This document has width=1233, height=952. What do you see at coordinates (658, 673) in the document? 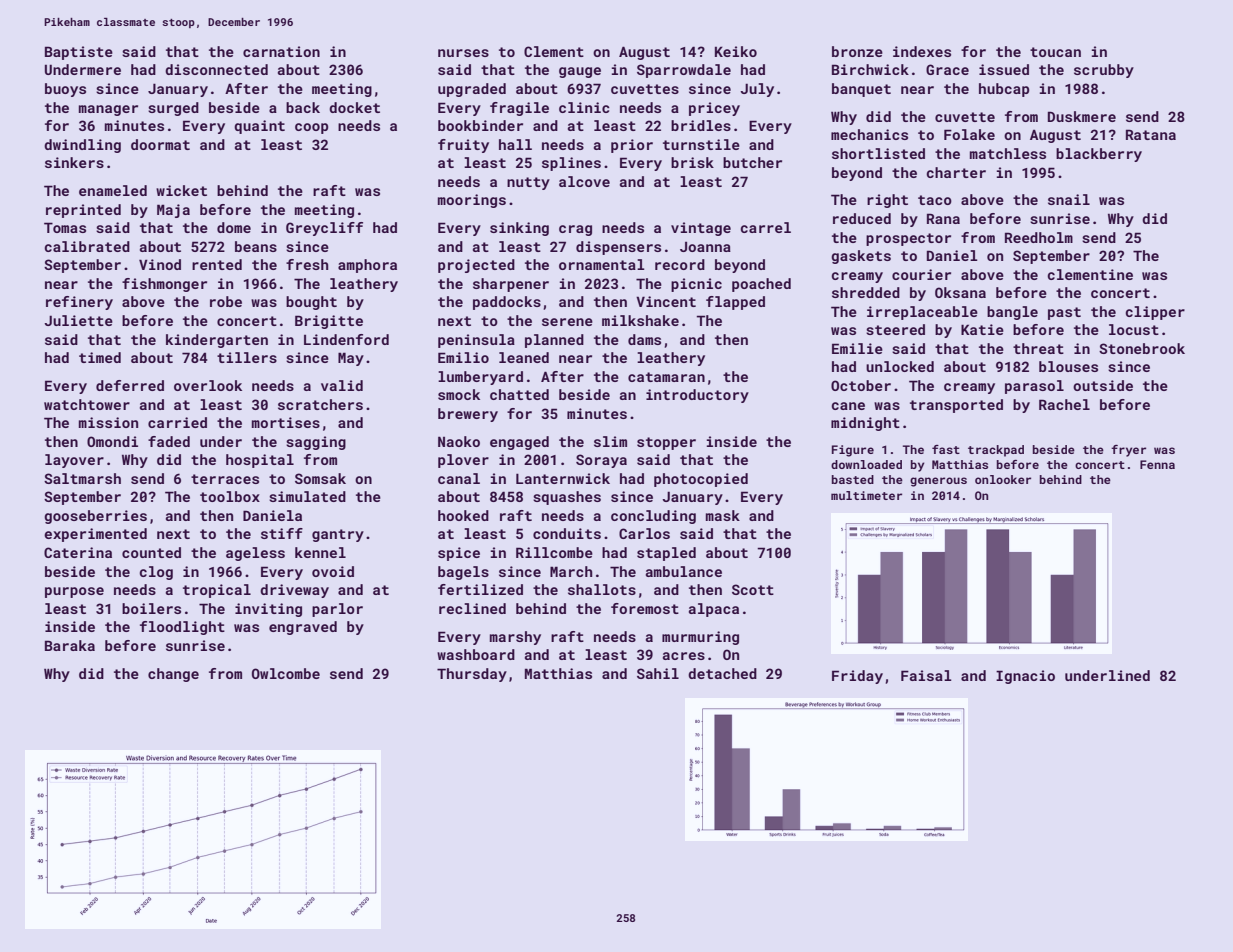
I see `Sahil` at bounding box center [658, 673].
